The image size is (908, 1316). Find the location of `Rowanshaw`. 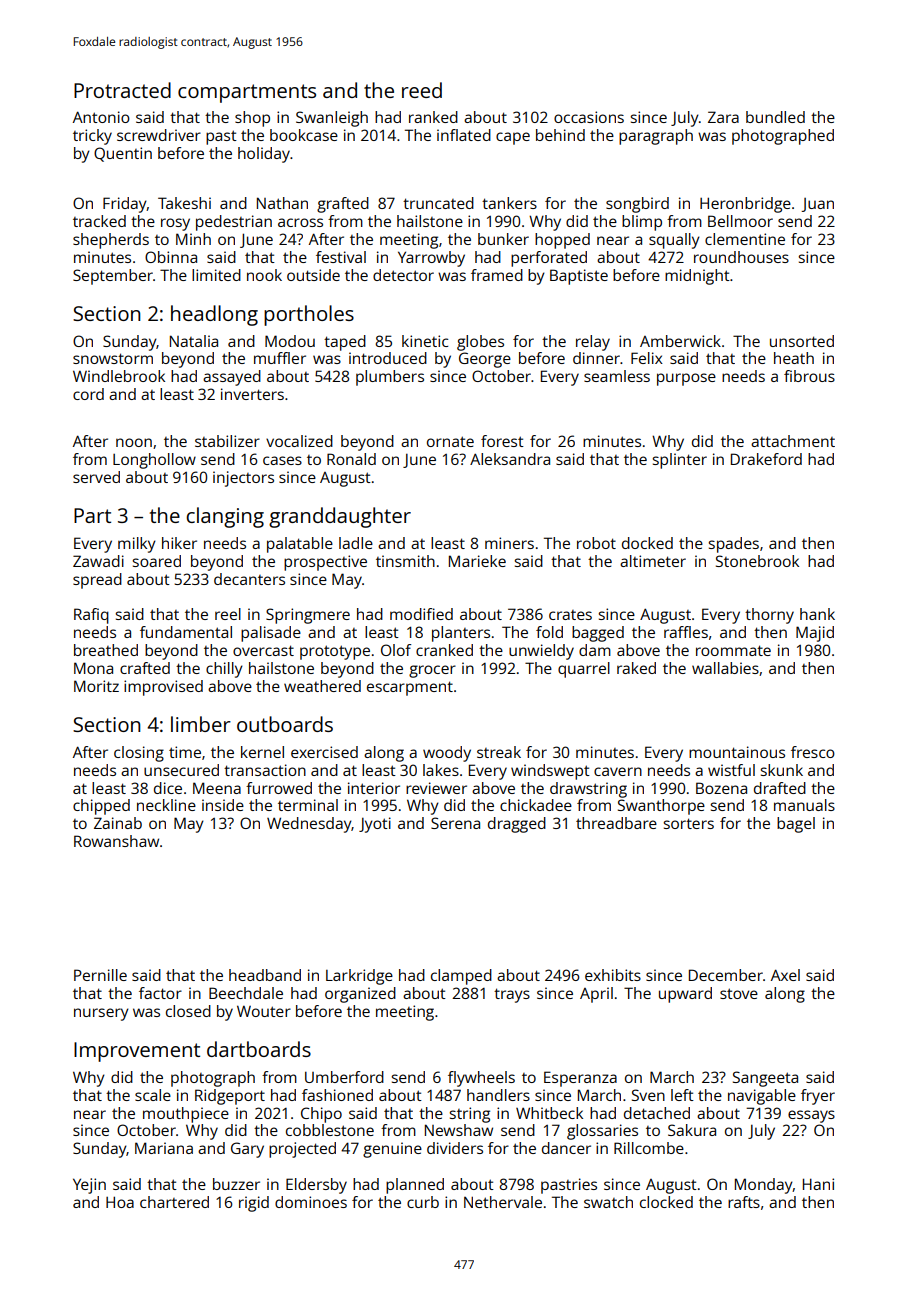

Rowanshaw is located at coordinates (116, 841).
